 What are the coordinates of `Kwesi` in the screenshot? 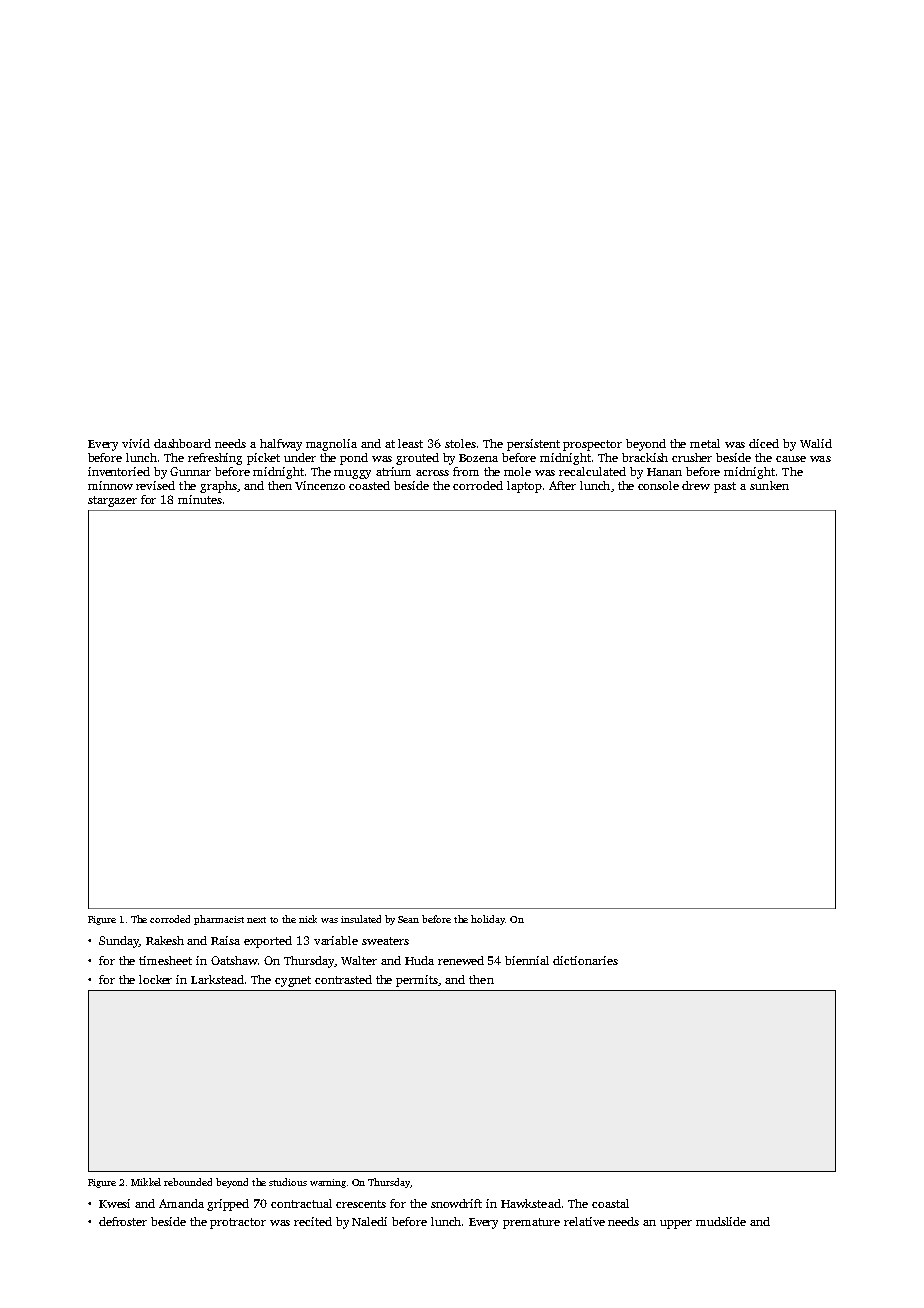 It's located at (114, 1203).
